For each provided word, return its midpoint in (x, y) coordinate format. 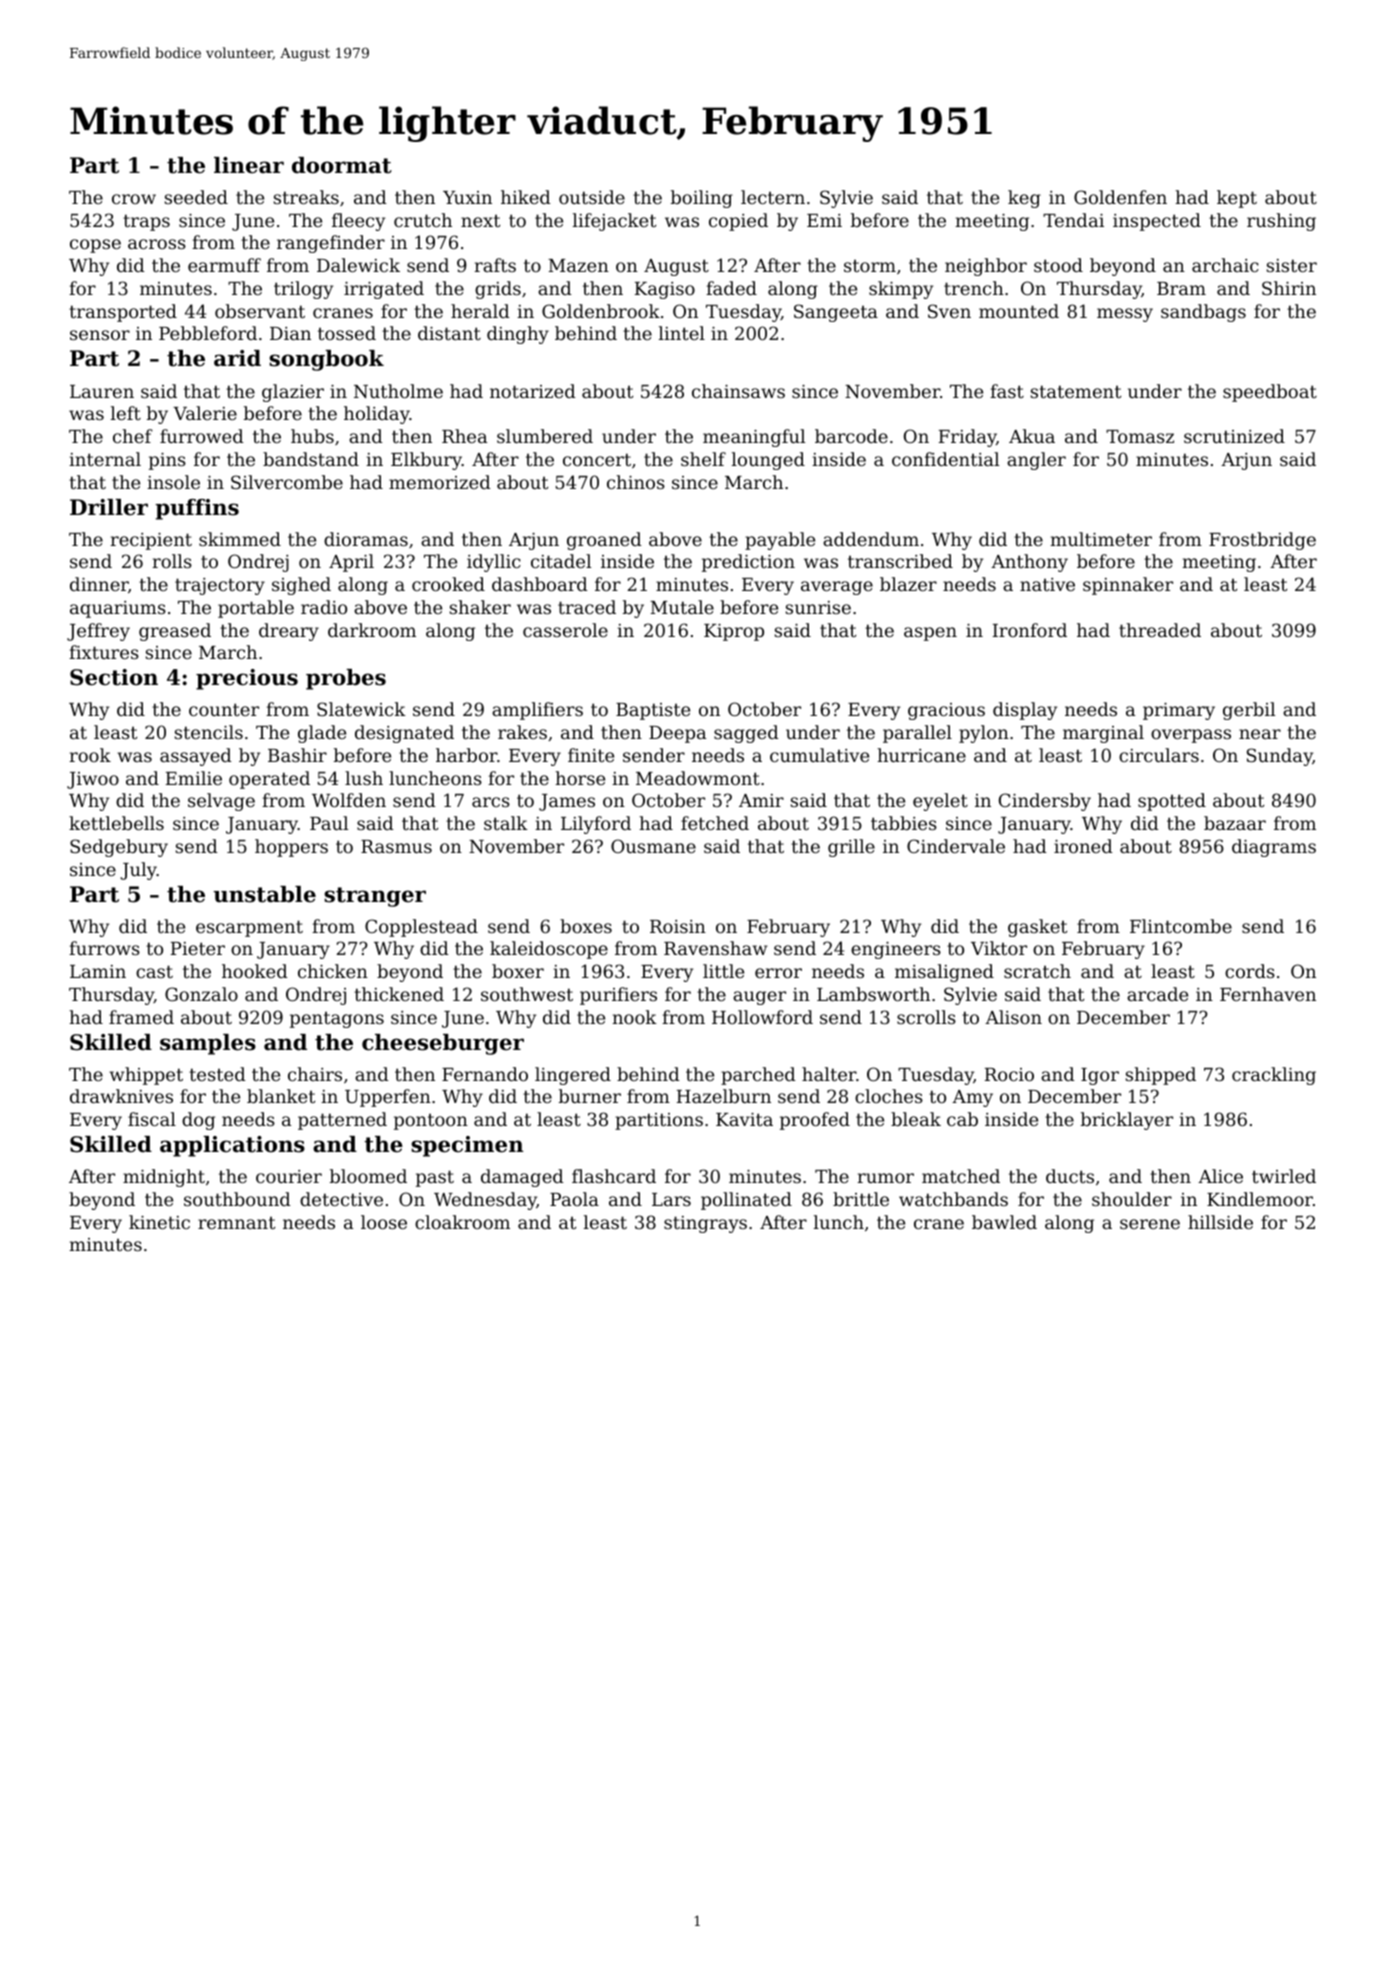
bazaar (1235, 823)
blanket (281, 1096)
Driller (109, 507)
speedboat (1270, 393)
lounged (768, 461)
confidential (945, 459)
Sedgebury (119, 848)
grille (851, 848)
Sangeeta (836, 313)
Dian (290, 333)
